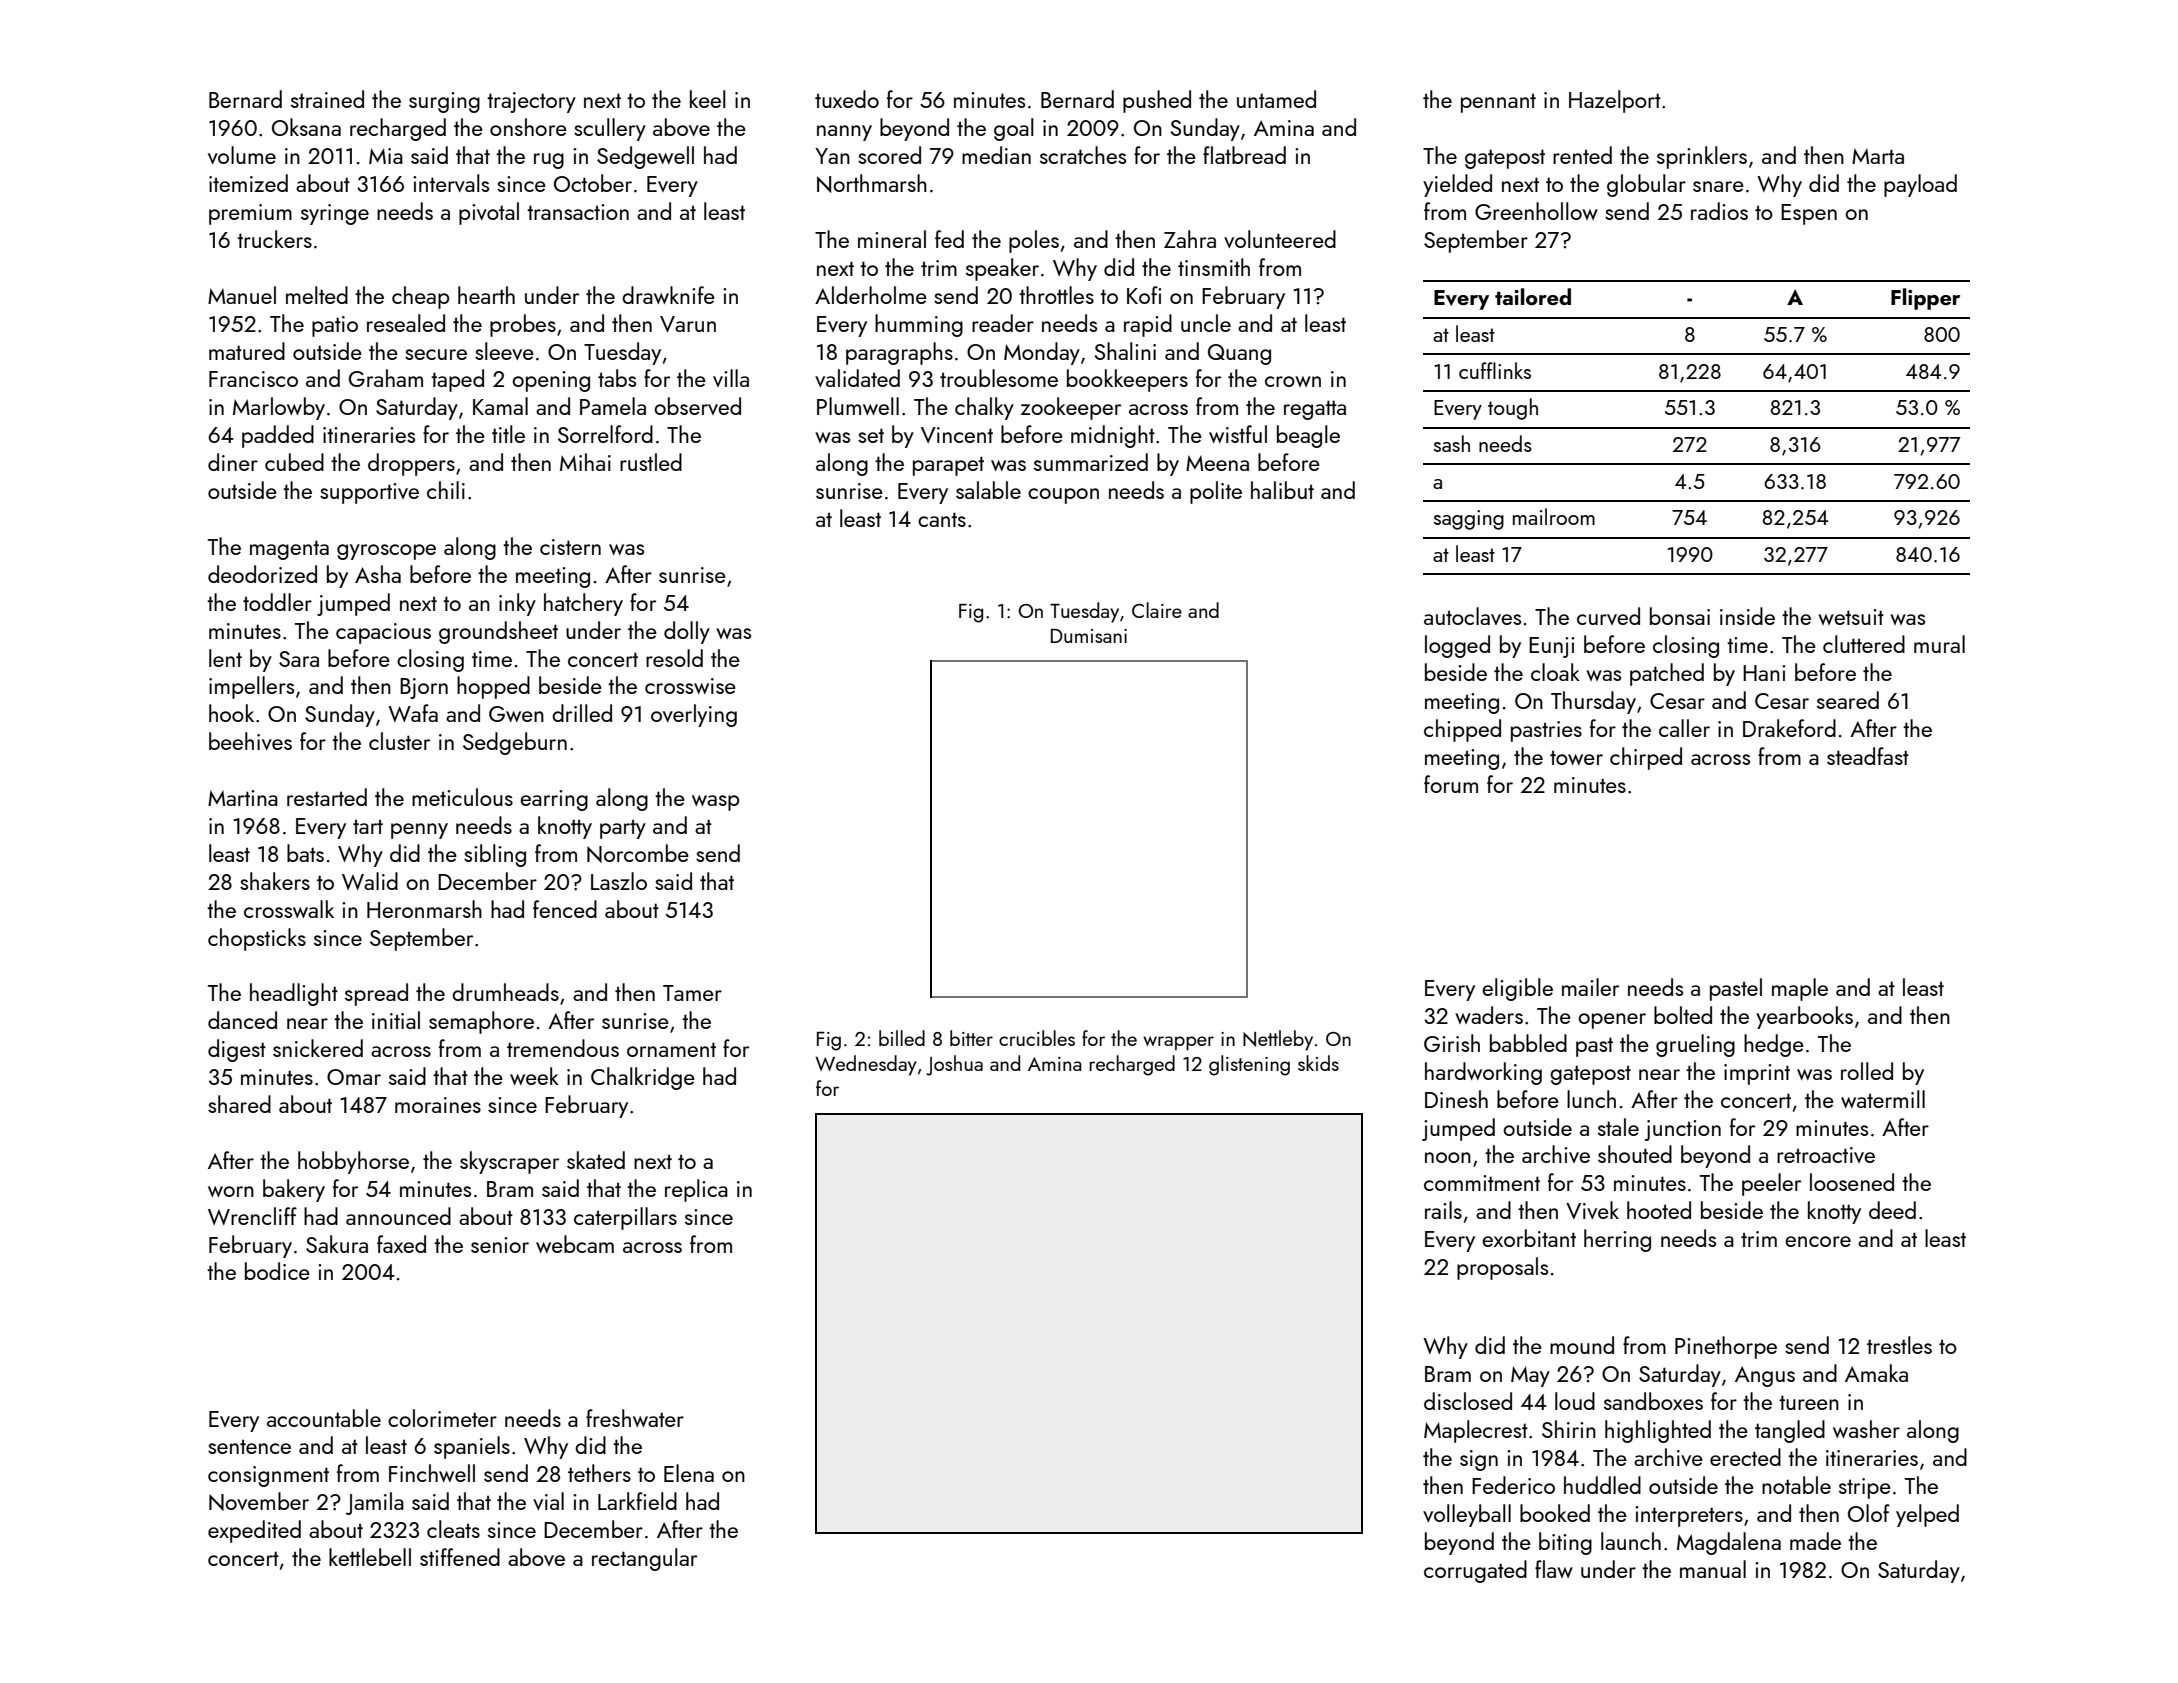 This screenshot has width=2178, height=1683. I want to click on resealed, so click(406, 323).
